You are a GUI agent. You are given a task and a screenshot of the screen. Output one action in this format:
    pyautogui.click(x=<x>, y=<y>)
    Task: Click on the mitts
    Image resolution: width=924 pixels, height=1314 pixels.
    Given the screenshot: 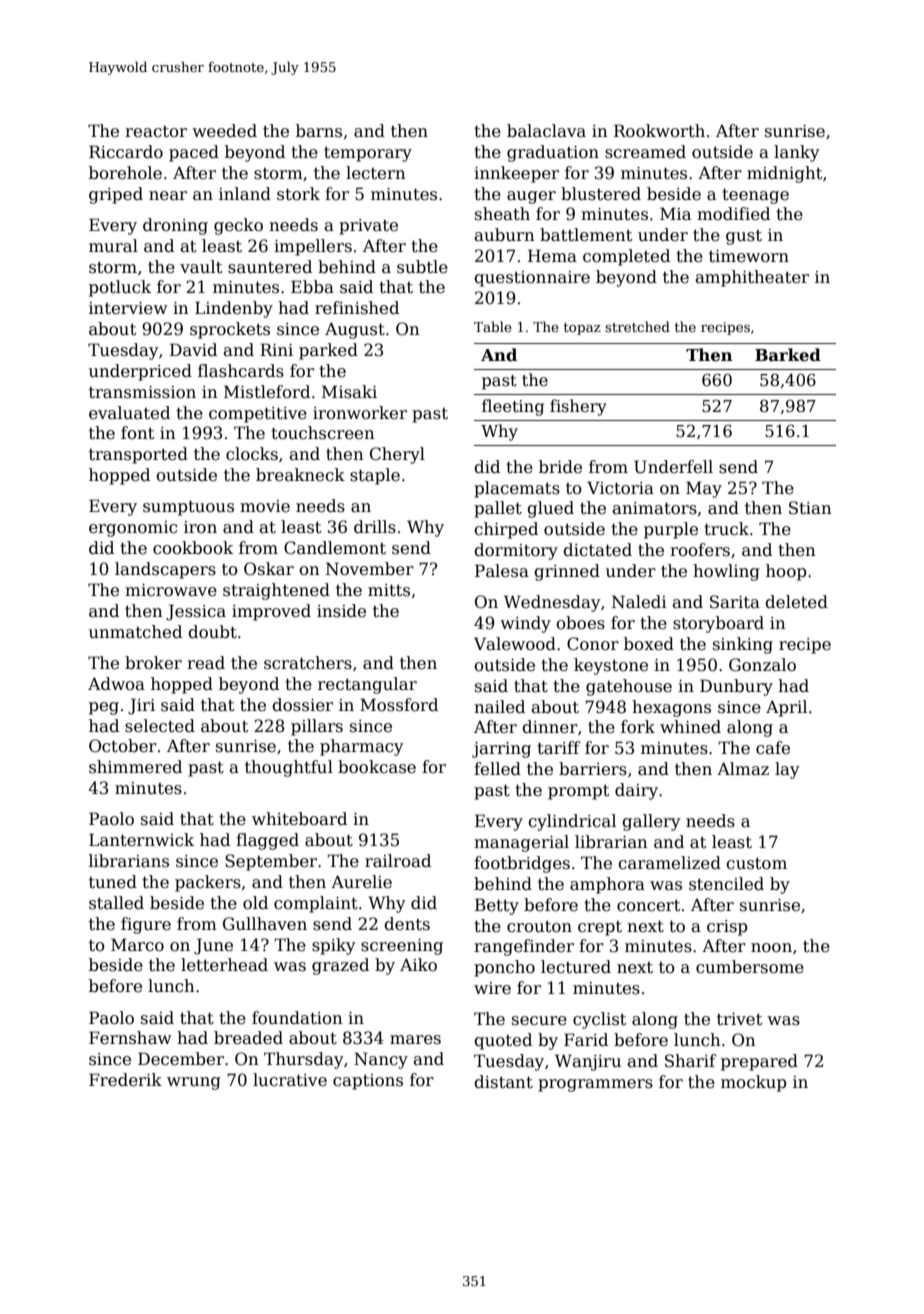 What is the action you would take?
    pyautogui.click(x=389, y=590)
